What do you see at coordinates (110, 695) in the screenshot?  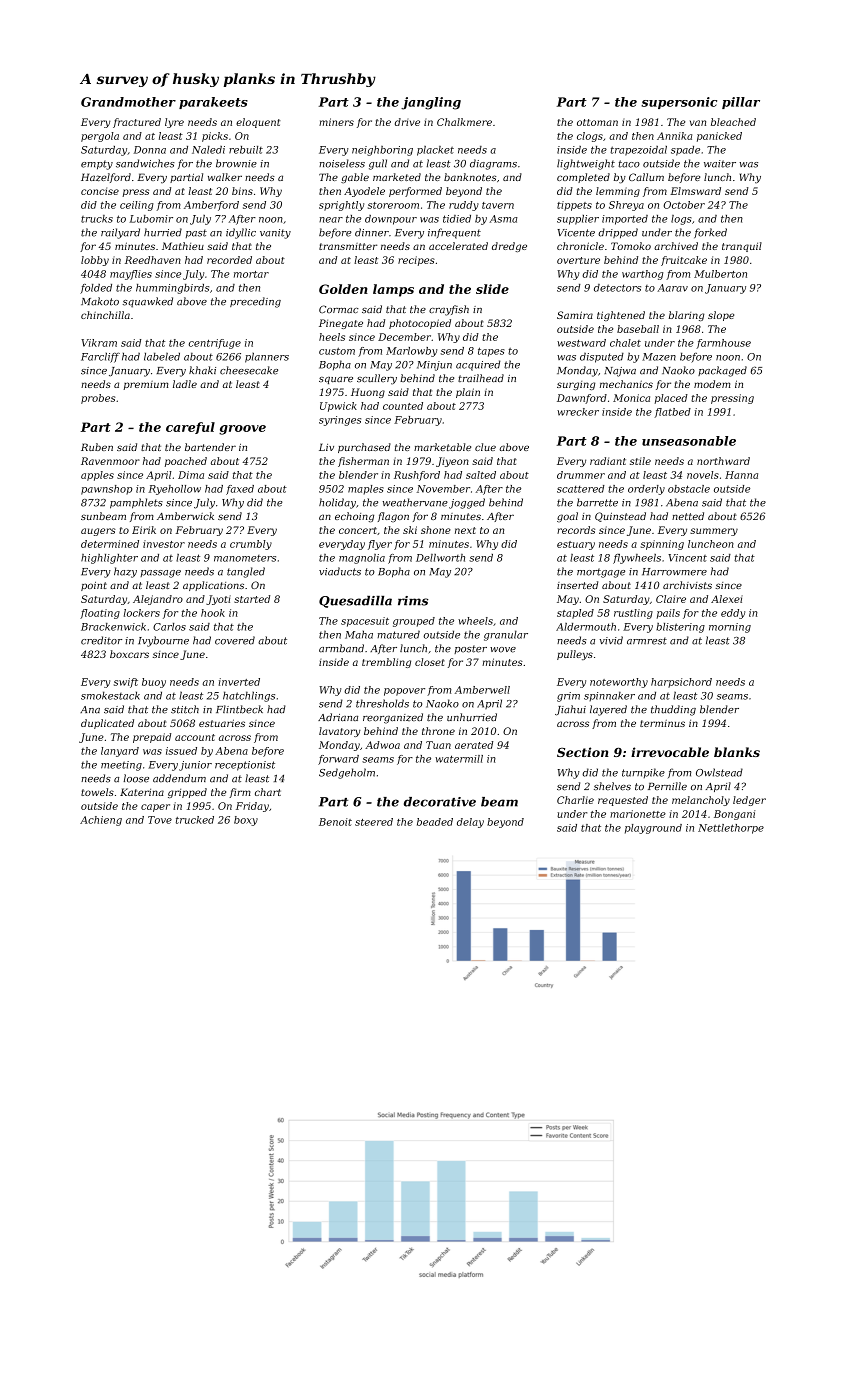 I see `smokestack` at bounding box center [110, 695].
